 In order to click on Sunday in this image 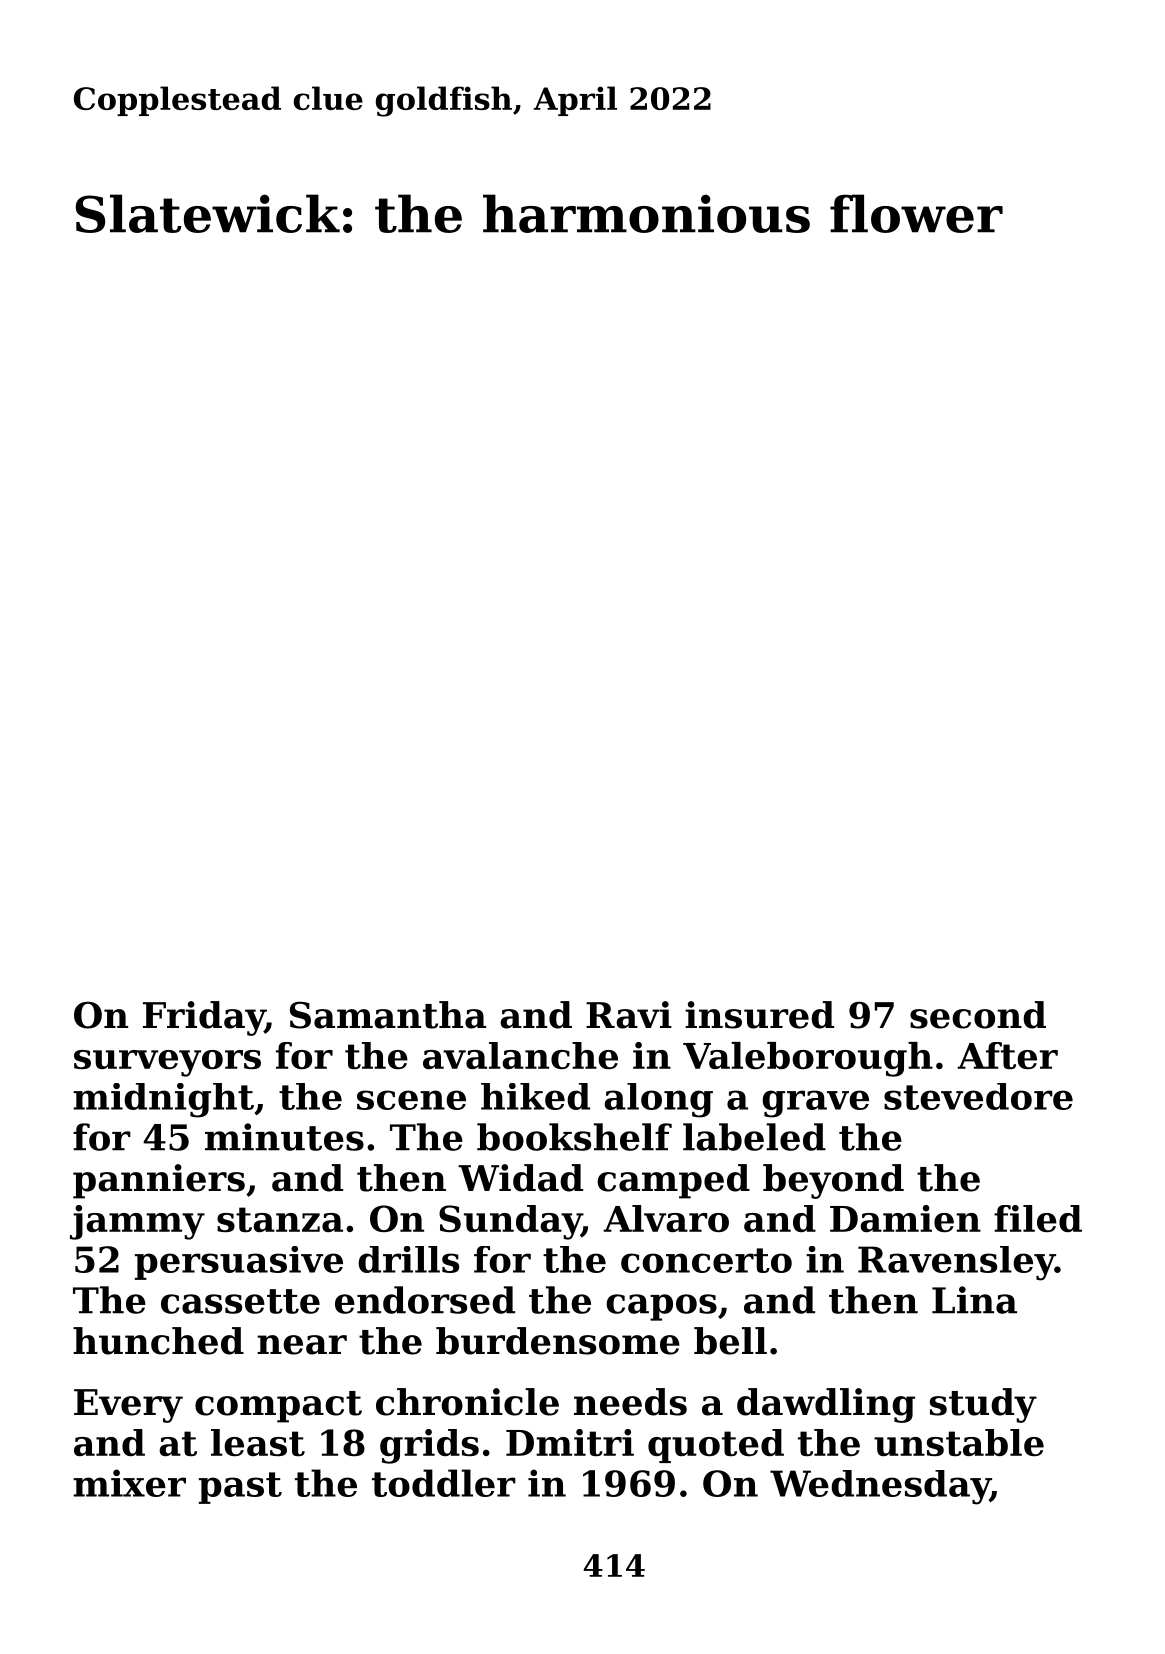, I will do `click(510, 1222)`.
